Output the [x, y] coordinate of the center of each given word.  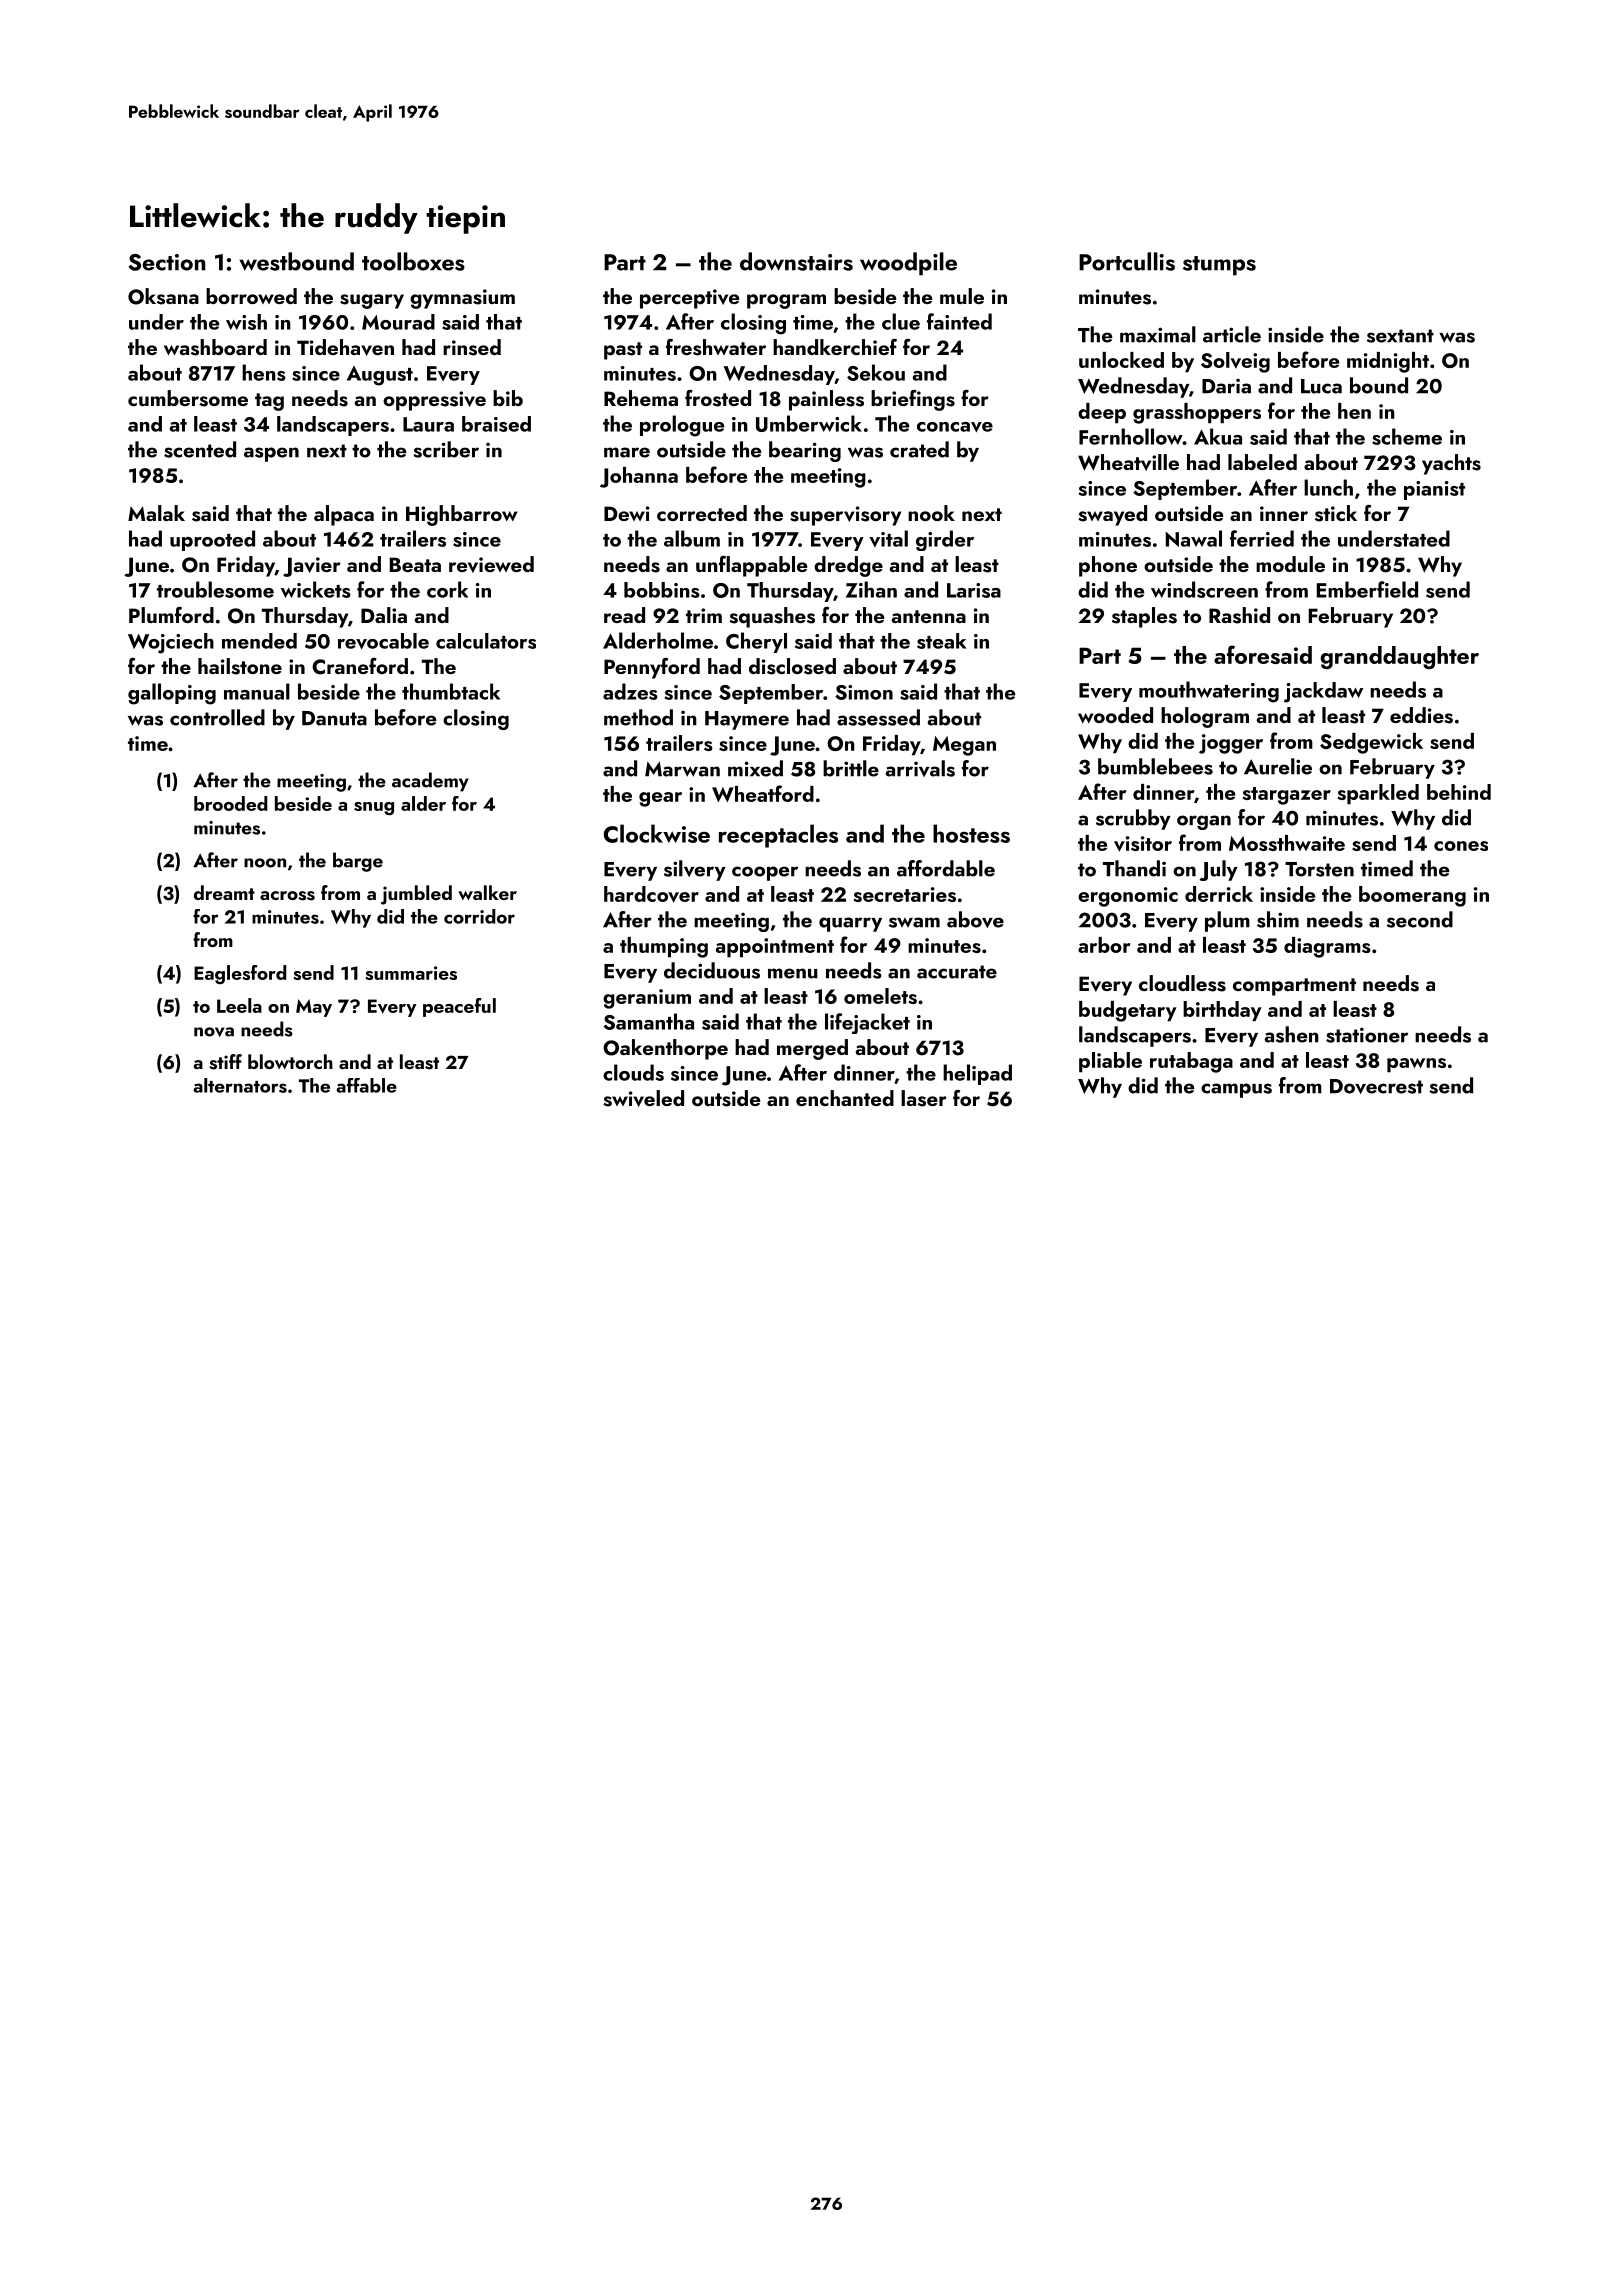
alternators [240, 1085]
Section [167, 262]
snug [374, 808]
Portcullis [1127, 261]
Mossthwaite [1287, 843]
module [1290, 564]
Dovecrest [1376, 1086]
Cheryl [756, 642]
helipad [977, 1074]
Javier [312, 567]
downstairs [796, 261]
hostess [971, 833]
